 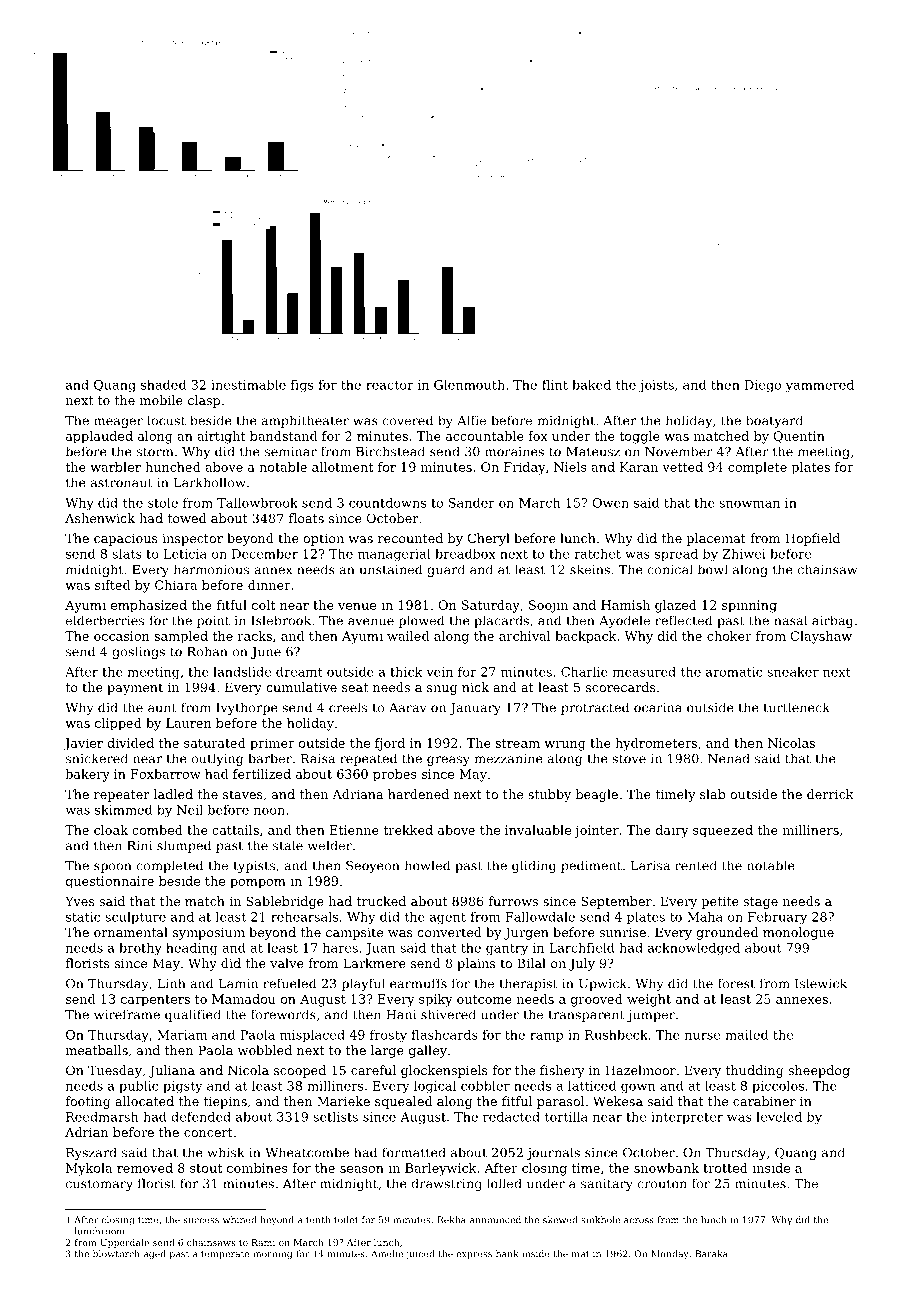 I want to click on Zhiwei, so click(x=744, y=554).
